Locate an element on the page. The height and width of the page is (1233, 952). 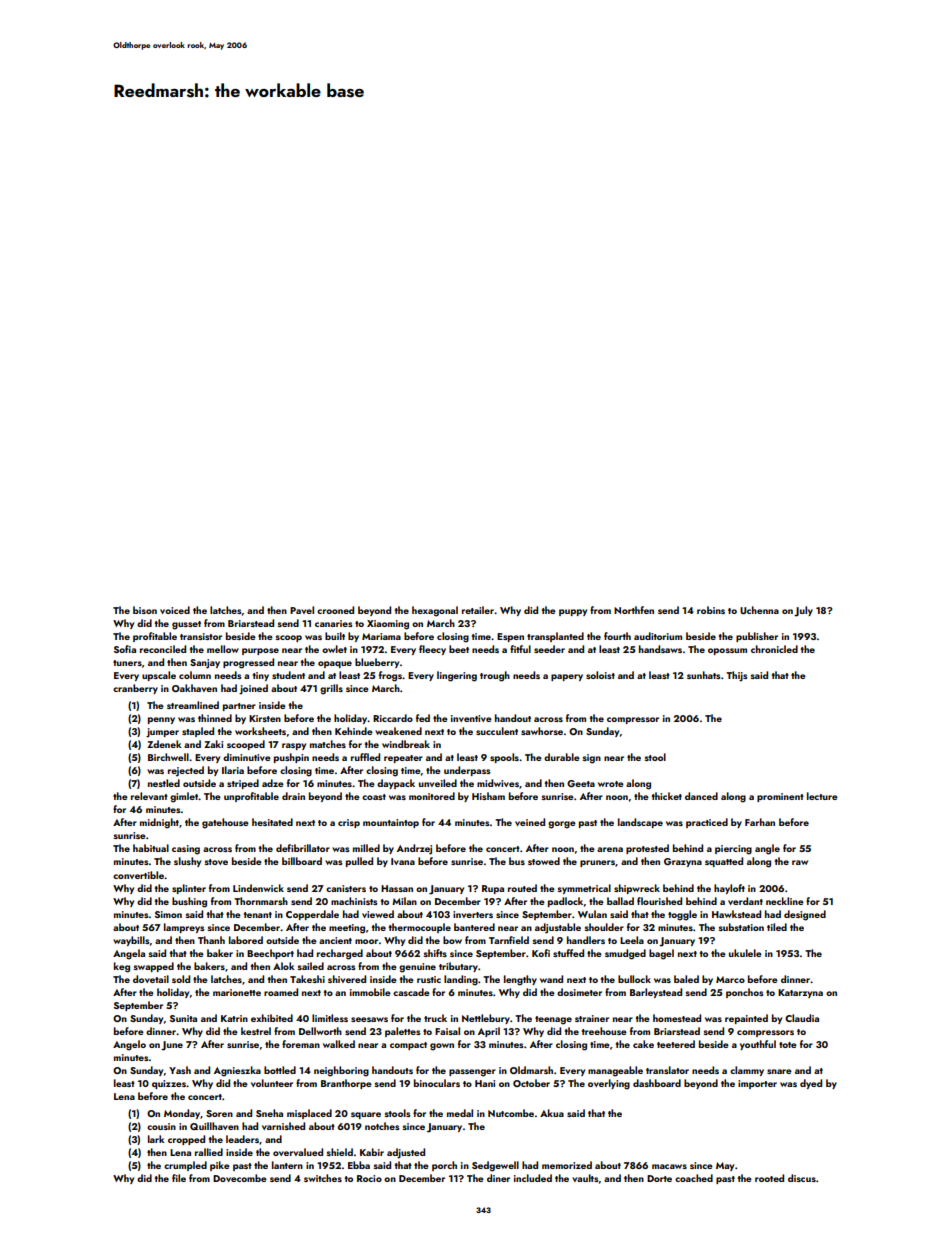
hexagonal is located at coordinates (435, 611).
